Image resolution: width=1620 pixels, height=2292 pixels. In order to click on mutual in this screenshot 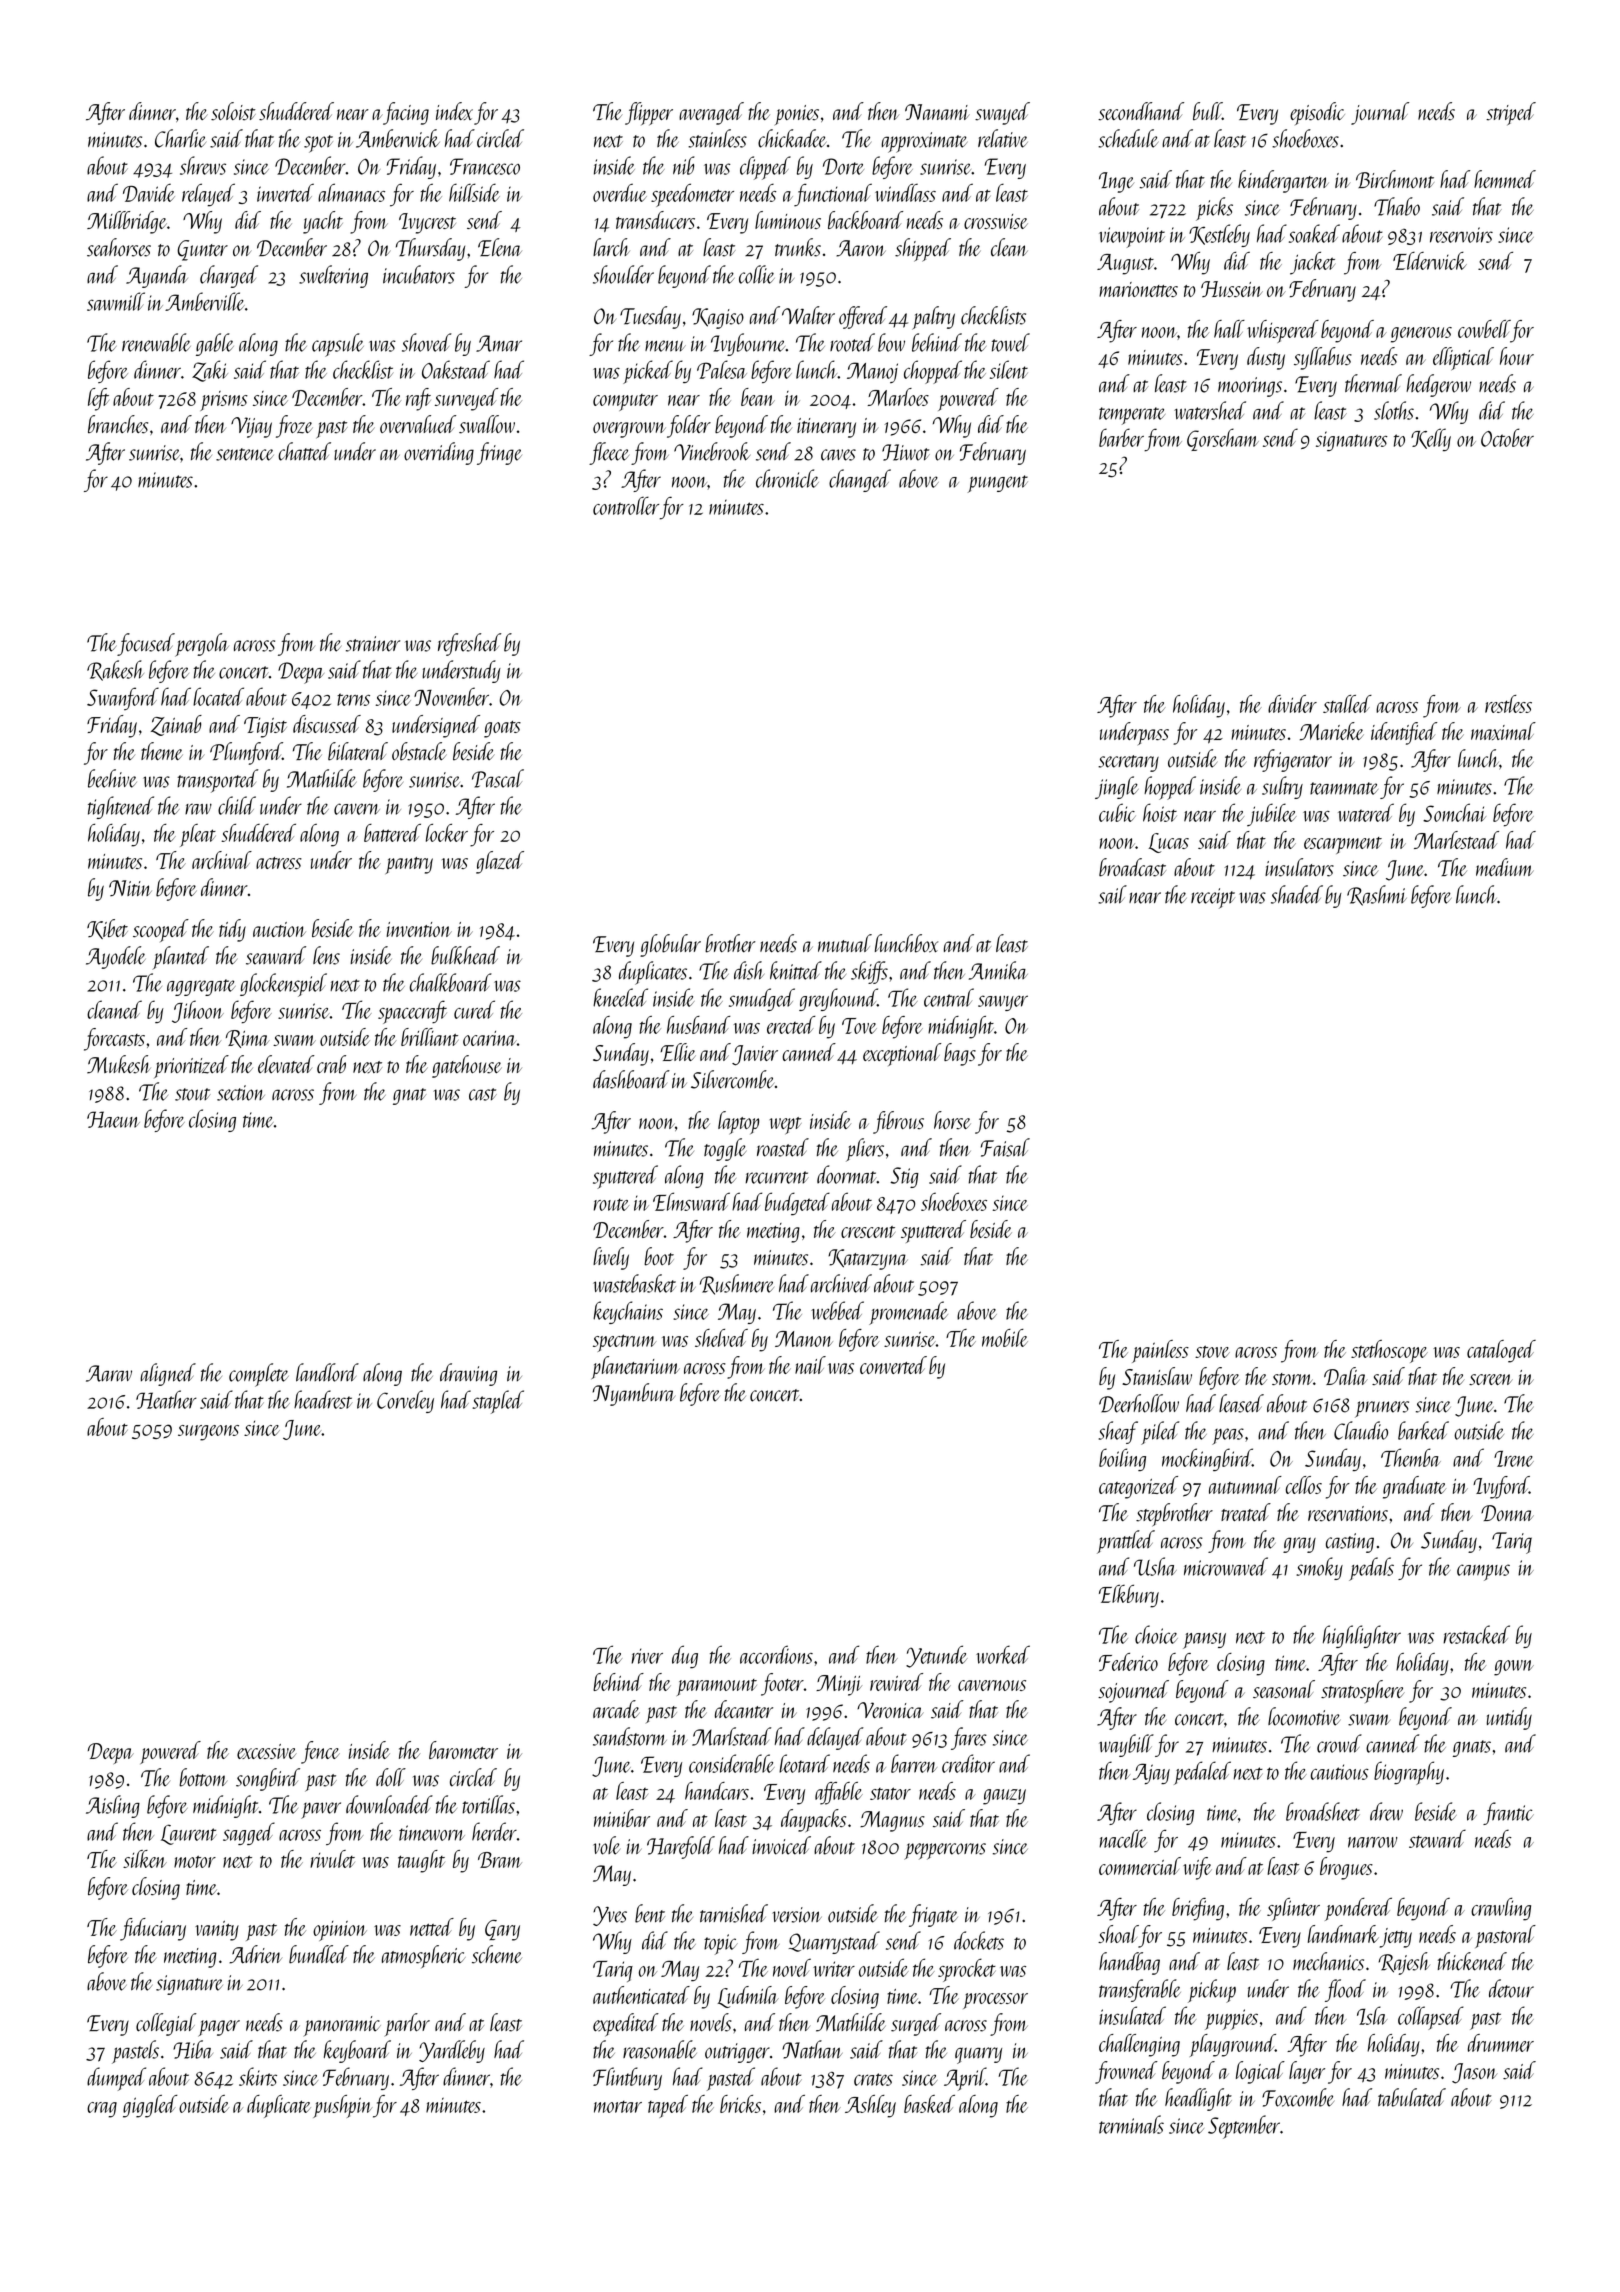, I will do `click(845, 943)`.
